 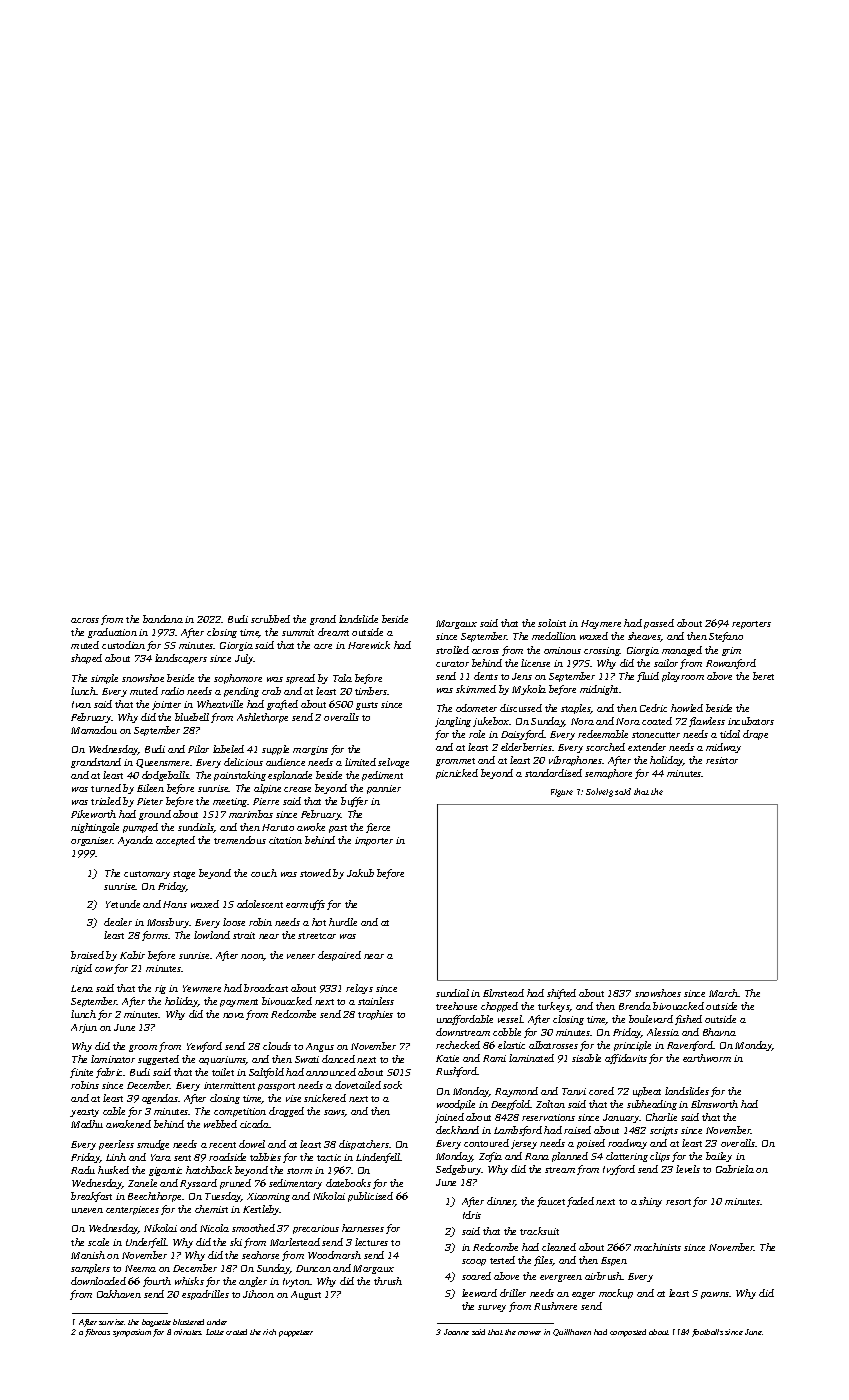 What do you see at coordinates (163, 619) in the screenshot?
I see `bandana` at bounding box center [163, 619].
